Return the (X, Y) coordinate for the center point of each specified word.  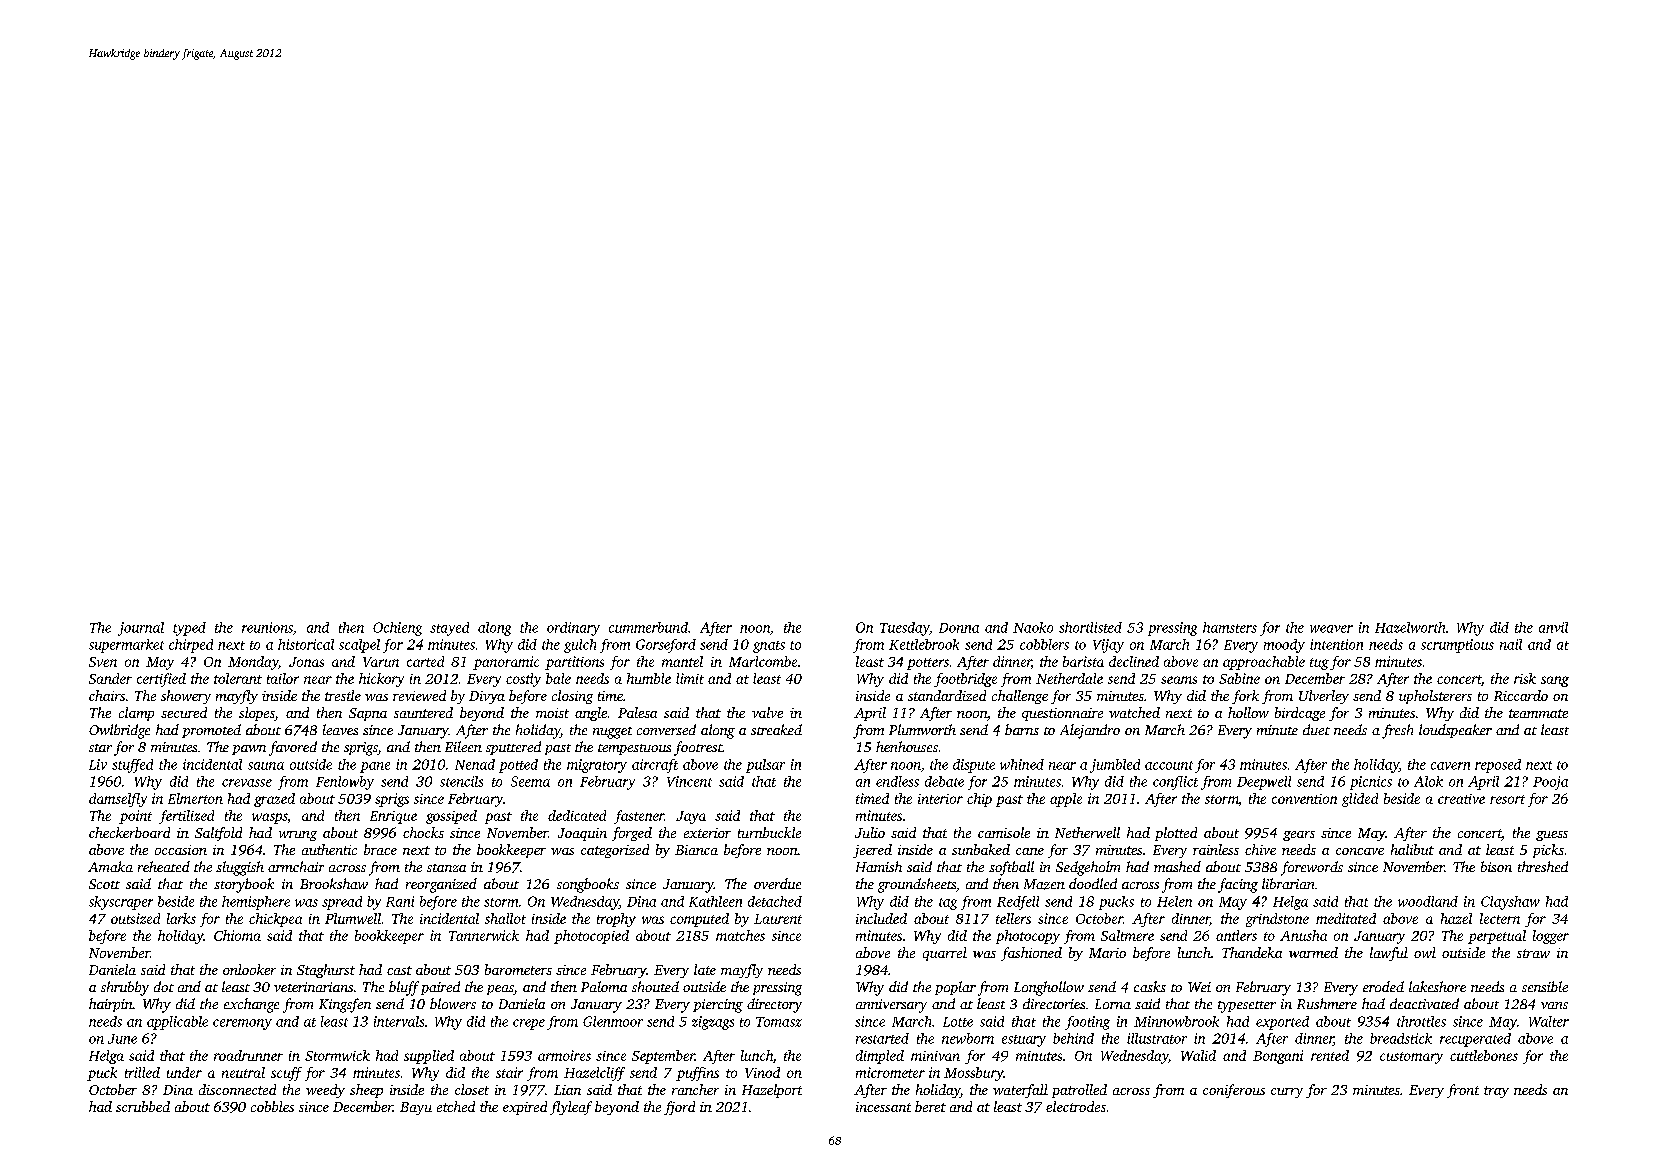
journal (141, 629)
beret (930, 1106)
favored (293, 748)
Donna (959, 628)
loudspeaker (1455, 731)
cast (399, 970)
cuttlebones (1484, 1055)
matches (740, 935)
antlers (1236, 935)
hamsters (1230, 627)
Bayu (416, 1108)
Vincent (689, 781)
